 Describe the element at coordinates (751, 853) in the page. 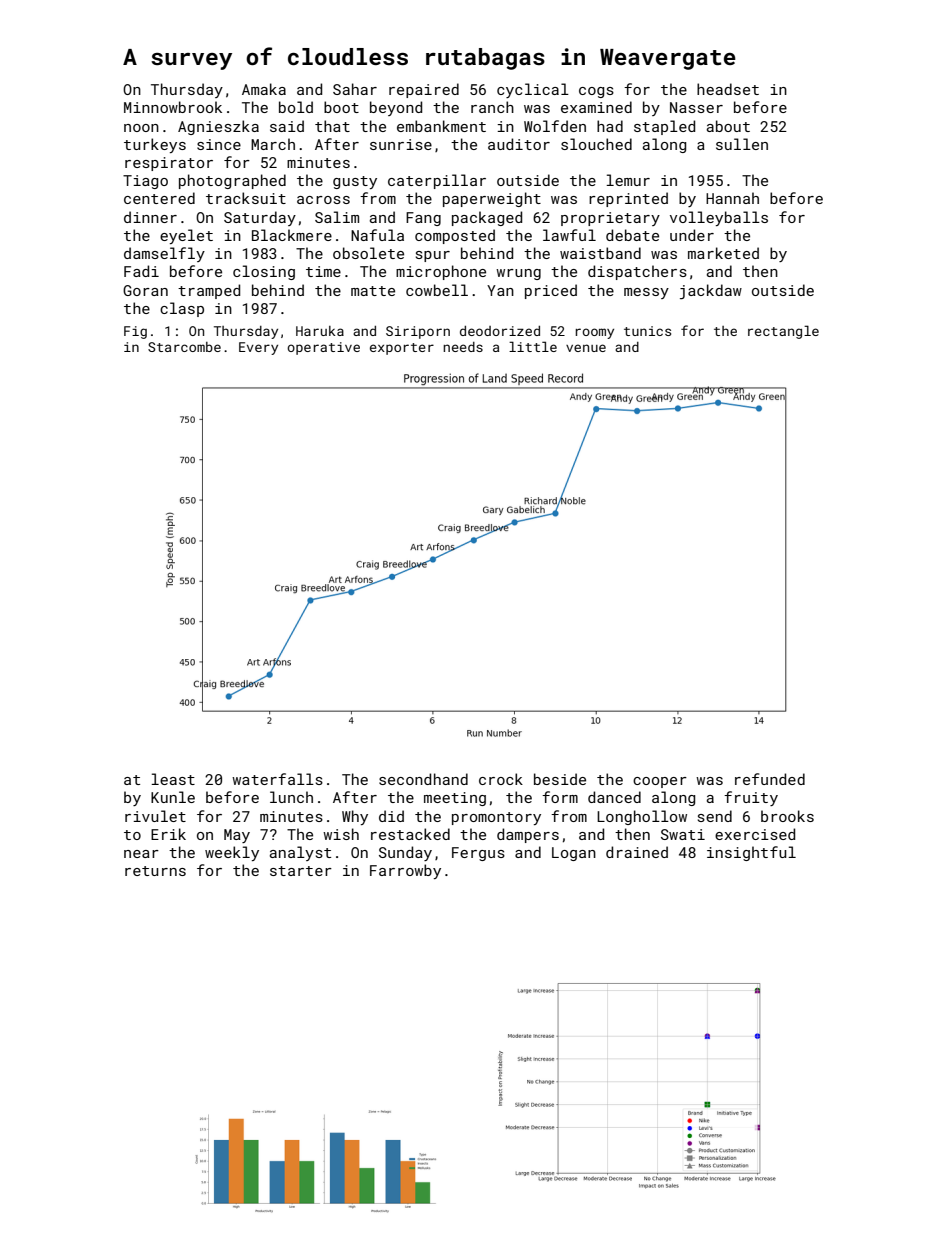

I see `insightful` at that location.
